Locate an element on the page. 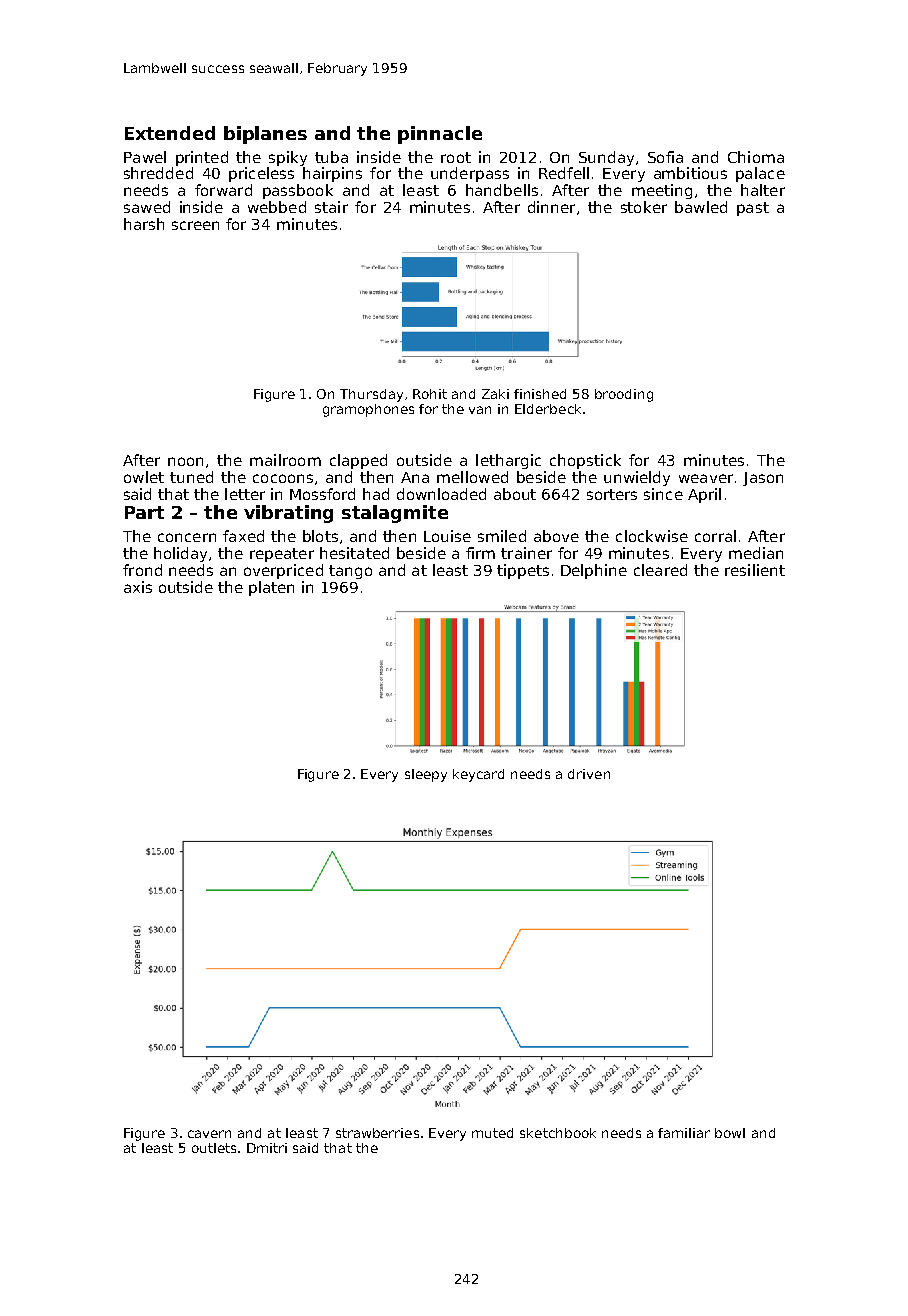  sleepy is located at coordinates (426, 775).
